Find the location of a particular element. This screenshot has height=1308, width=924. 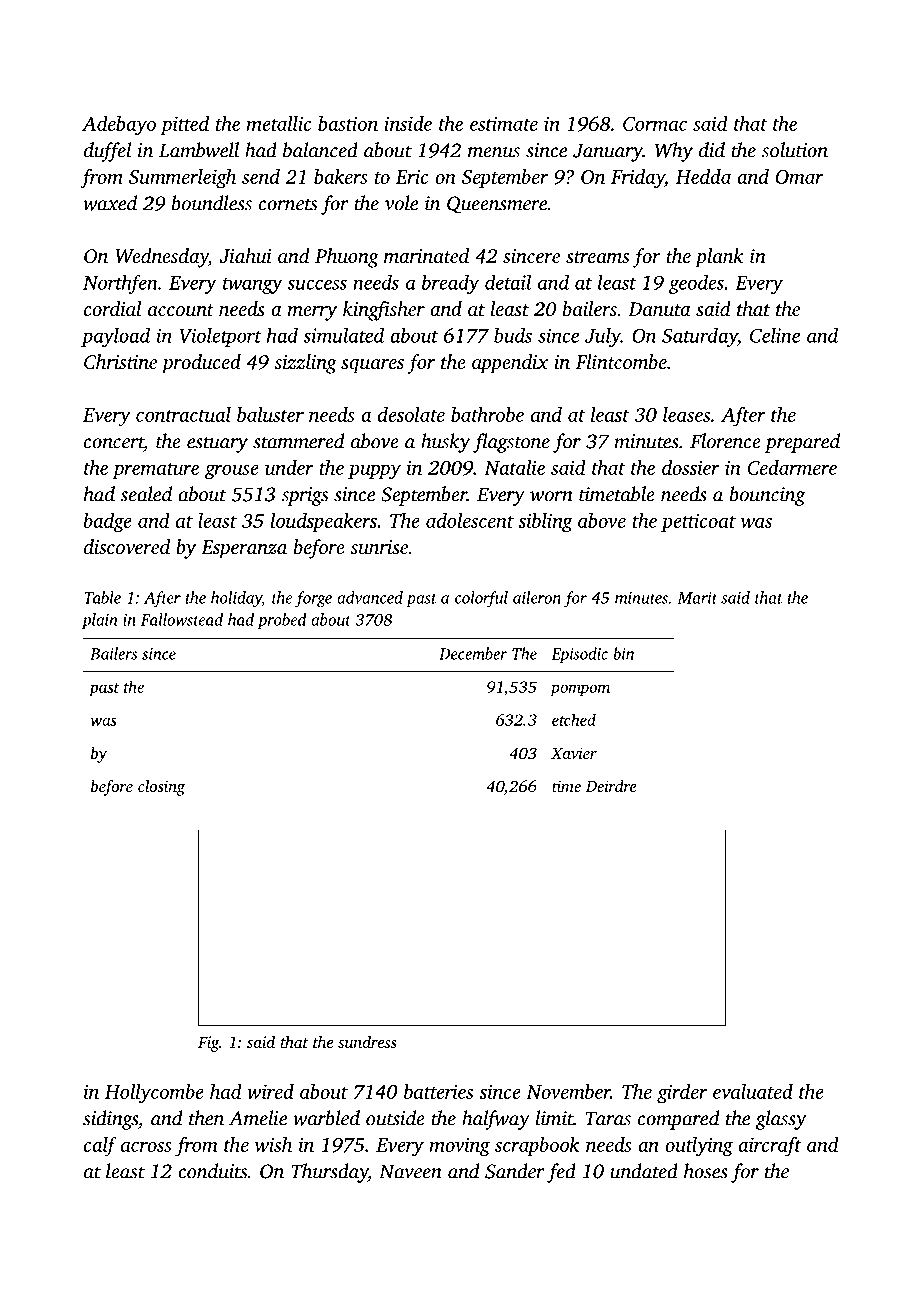

Adebayo is located at coordinates (119, 126).
